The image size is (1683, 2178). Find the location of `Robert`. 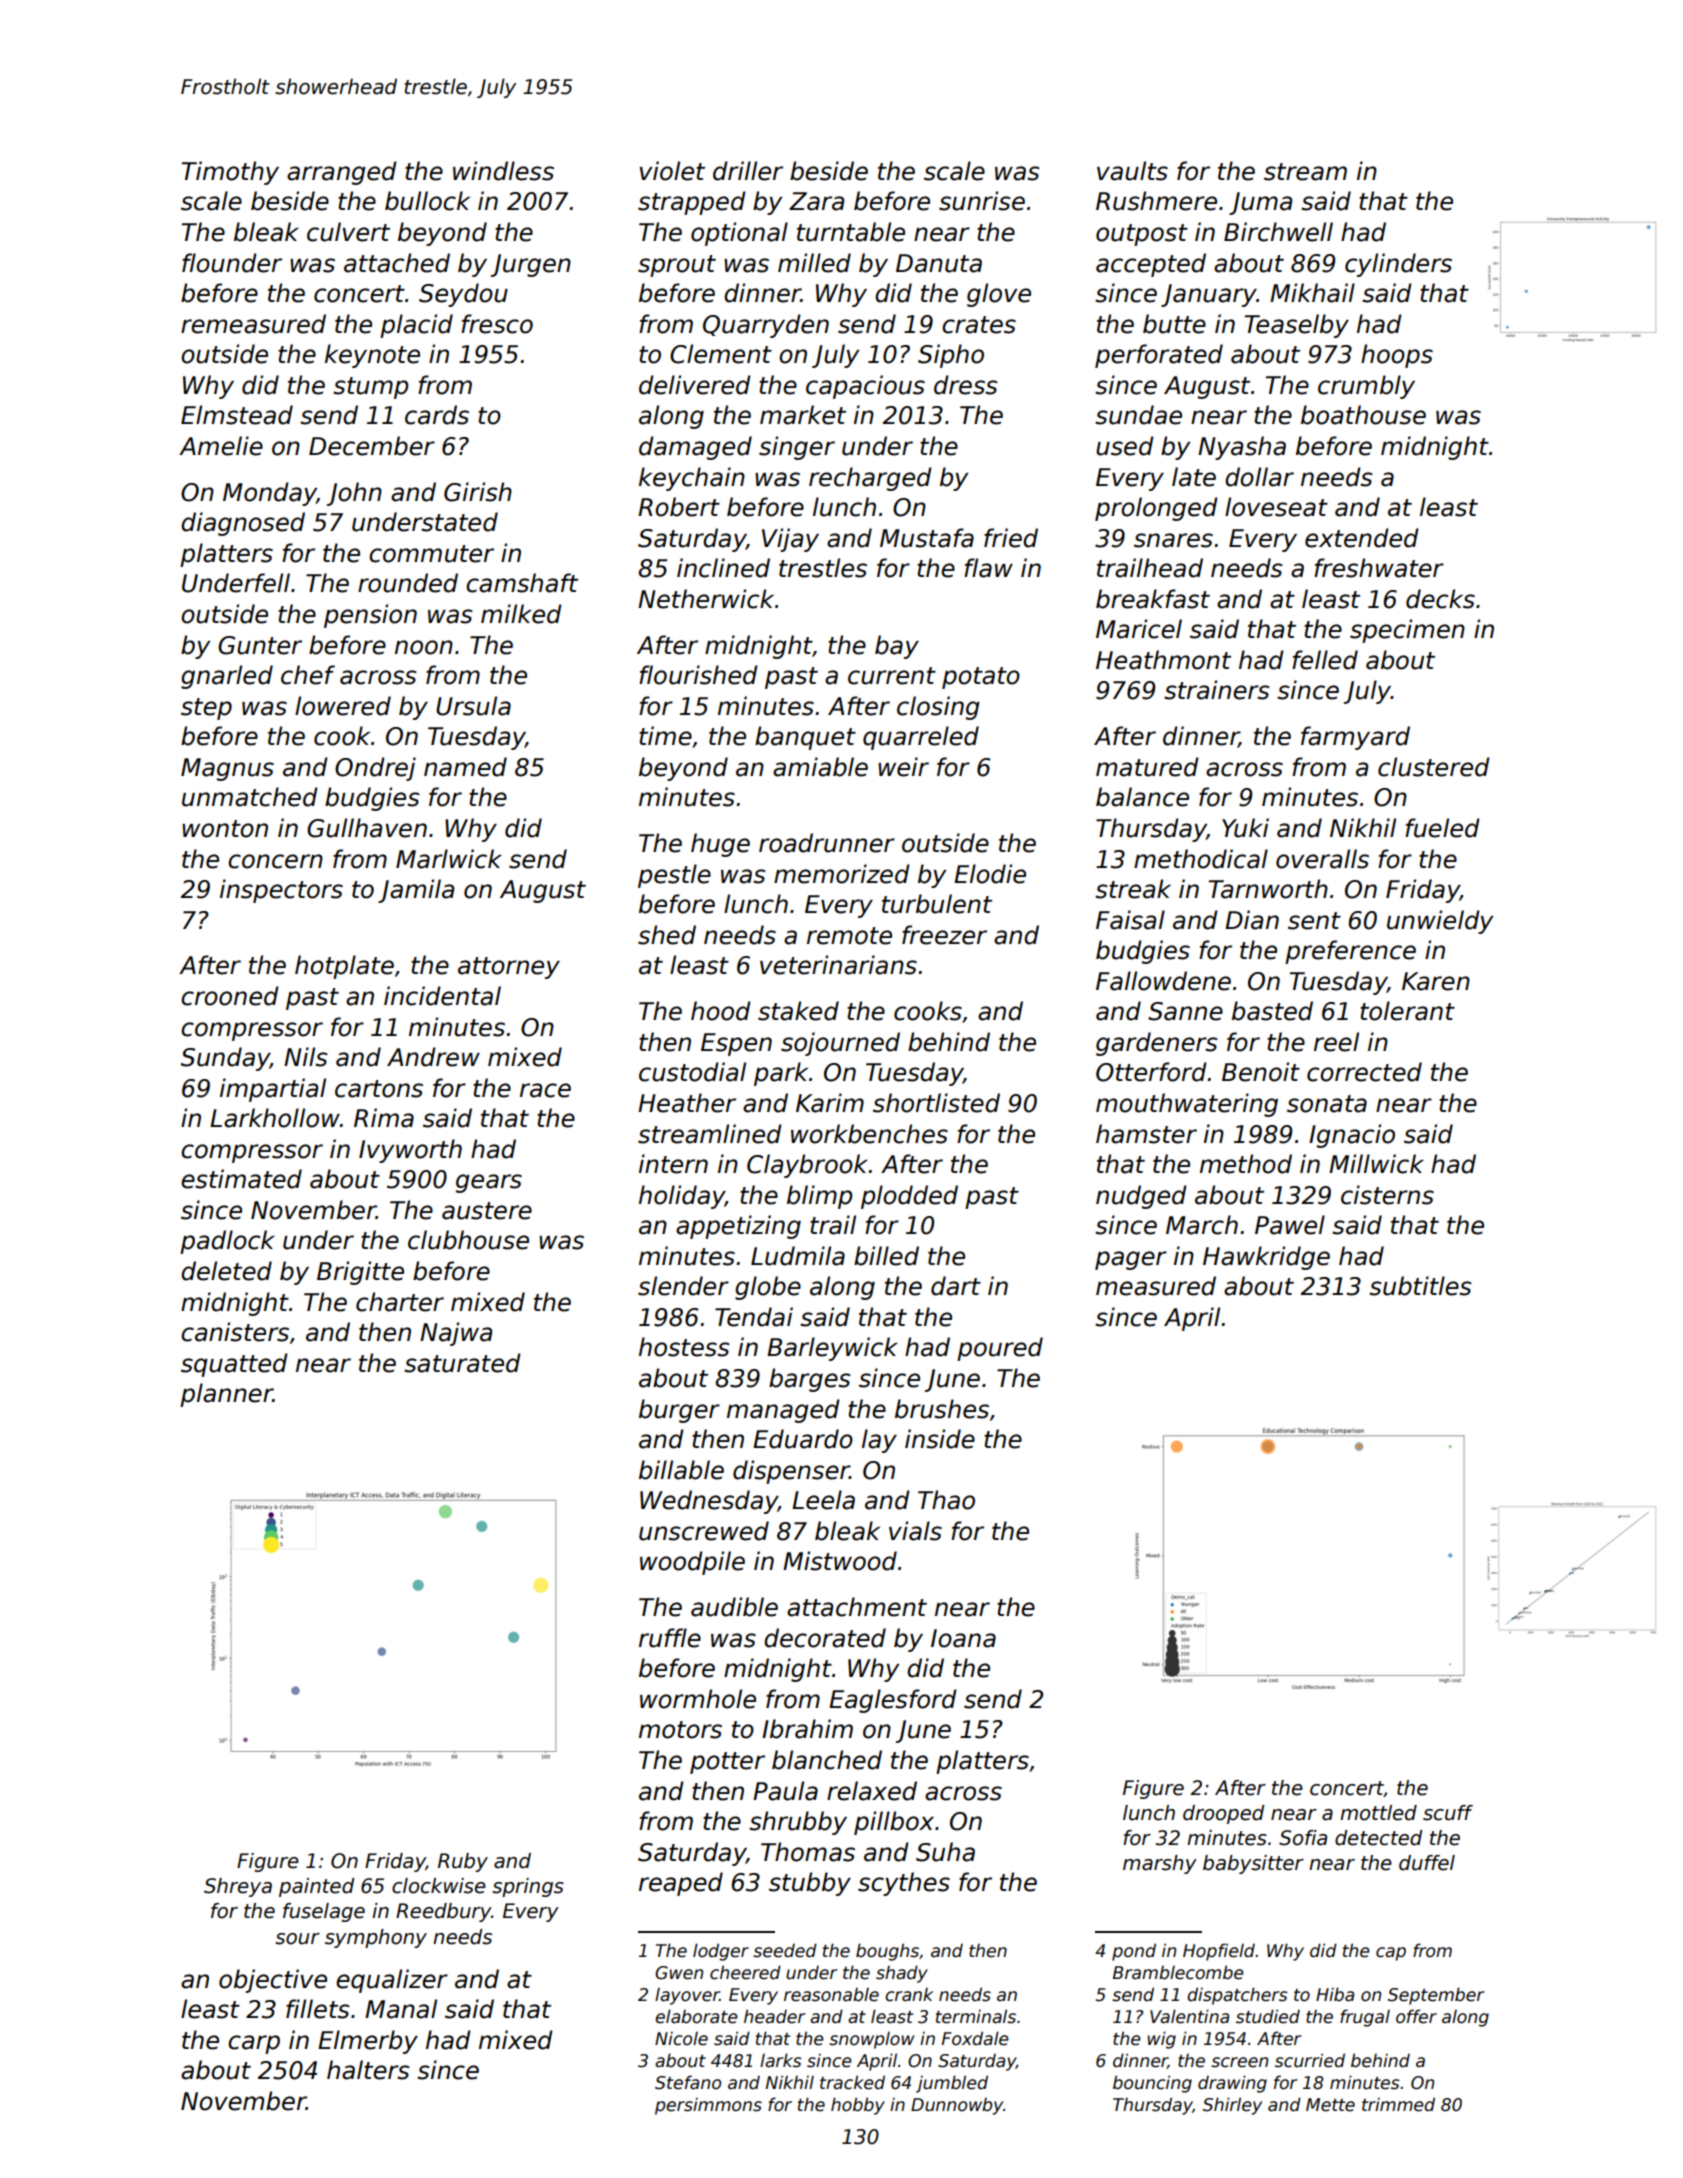

Robert is located at coordinates (679, 507).
